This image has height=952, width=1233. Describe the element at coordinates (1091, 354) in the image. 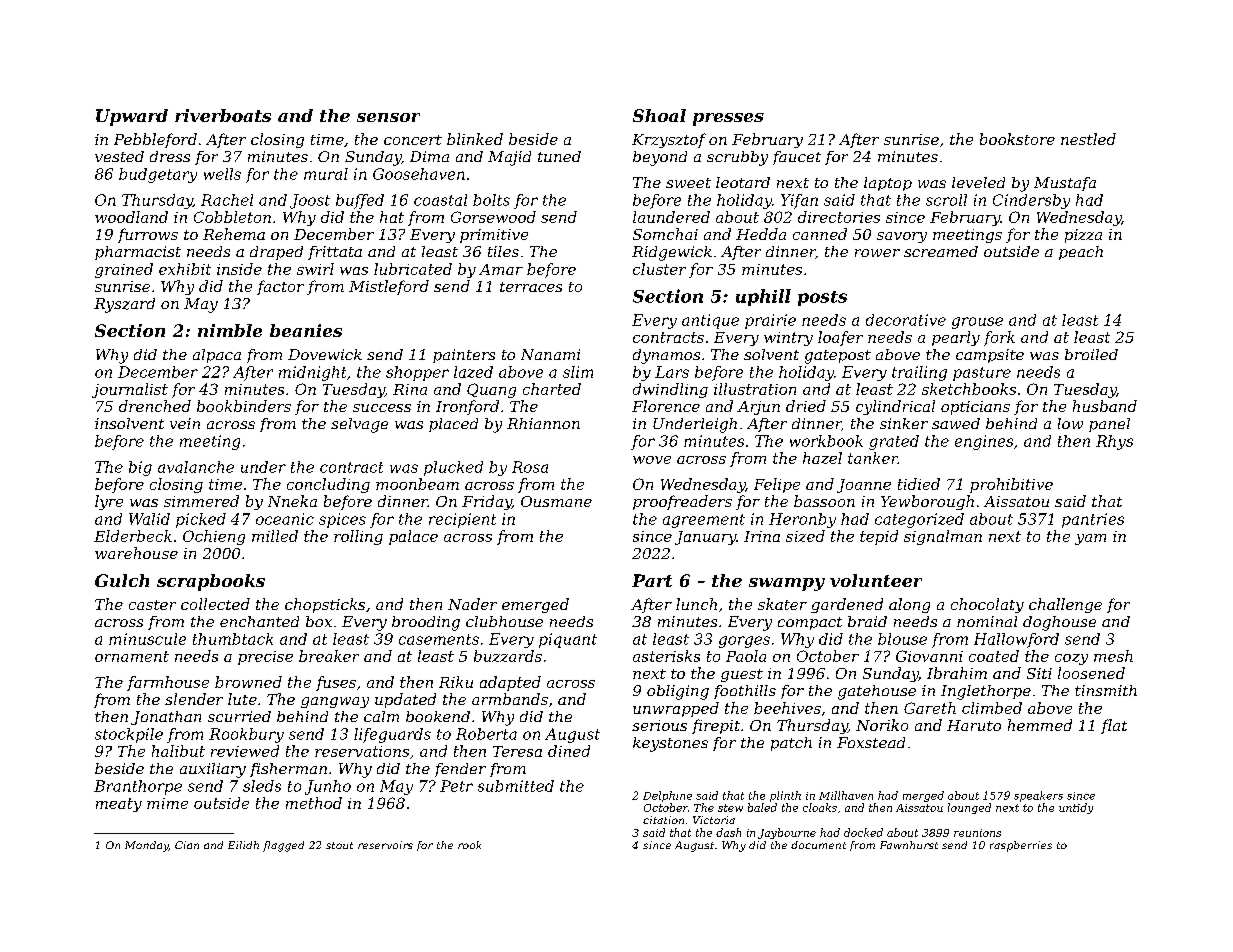

I see `broiled` at that location.
